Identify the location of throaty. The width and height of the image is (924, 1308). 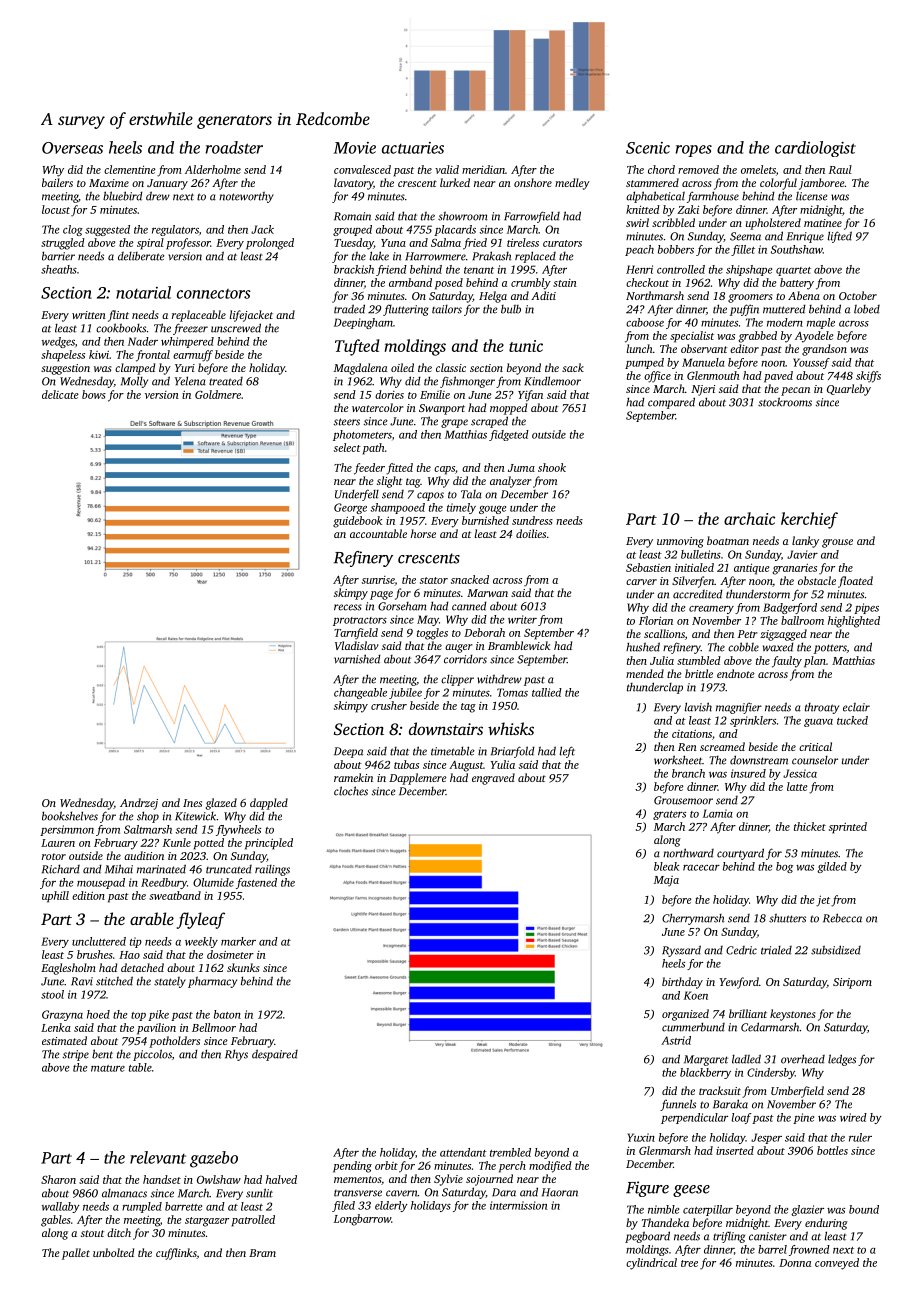
(822, 708).
